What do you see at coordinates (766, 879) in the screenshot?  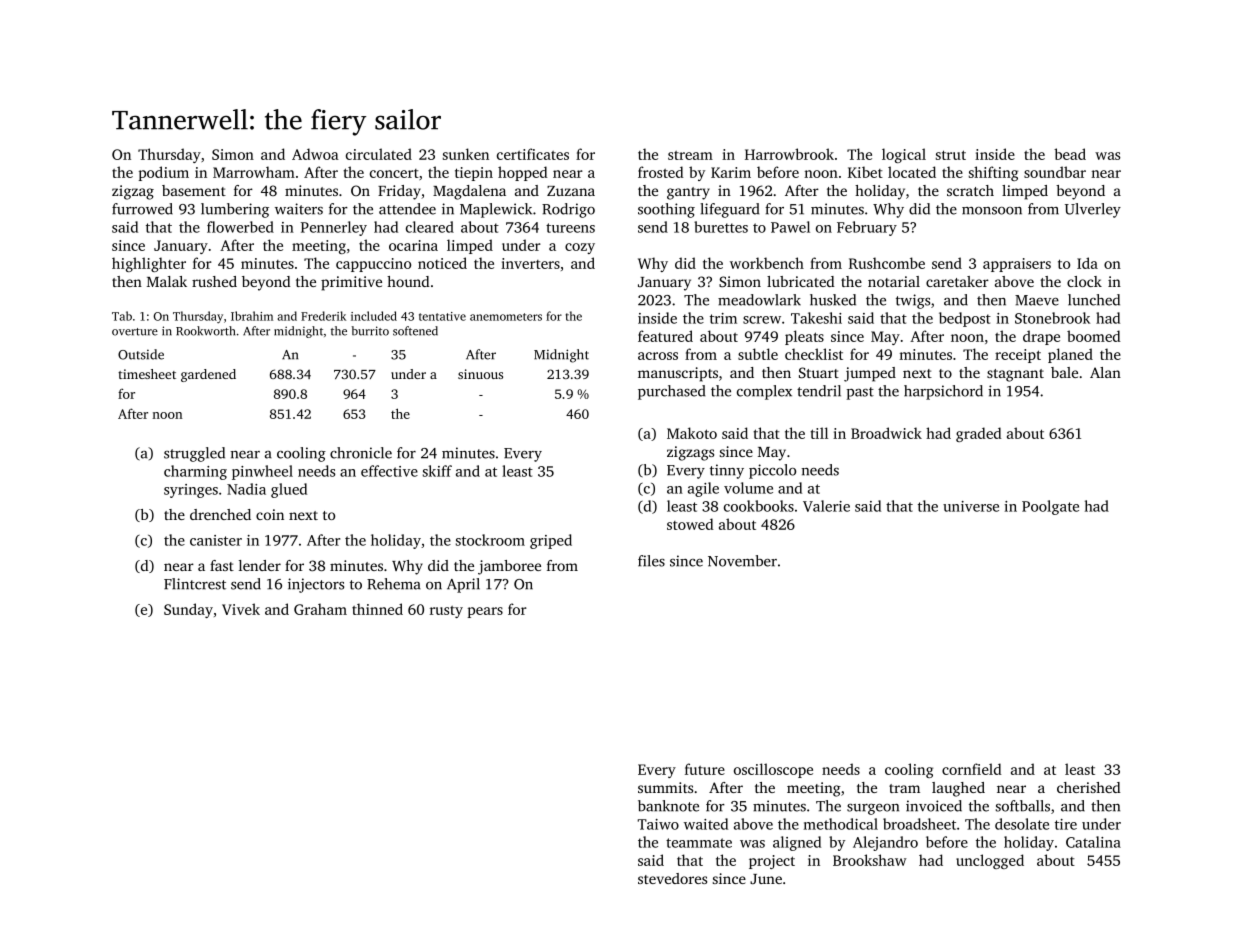 I see `June` at bounding box center [766, 879].
